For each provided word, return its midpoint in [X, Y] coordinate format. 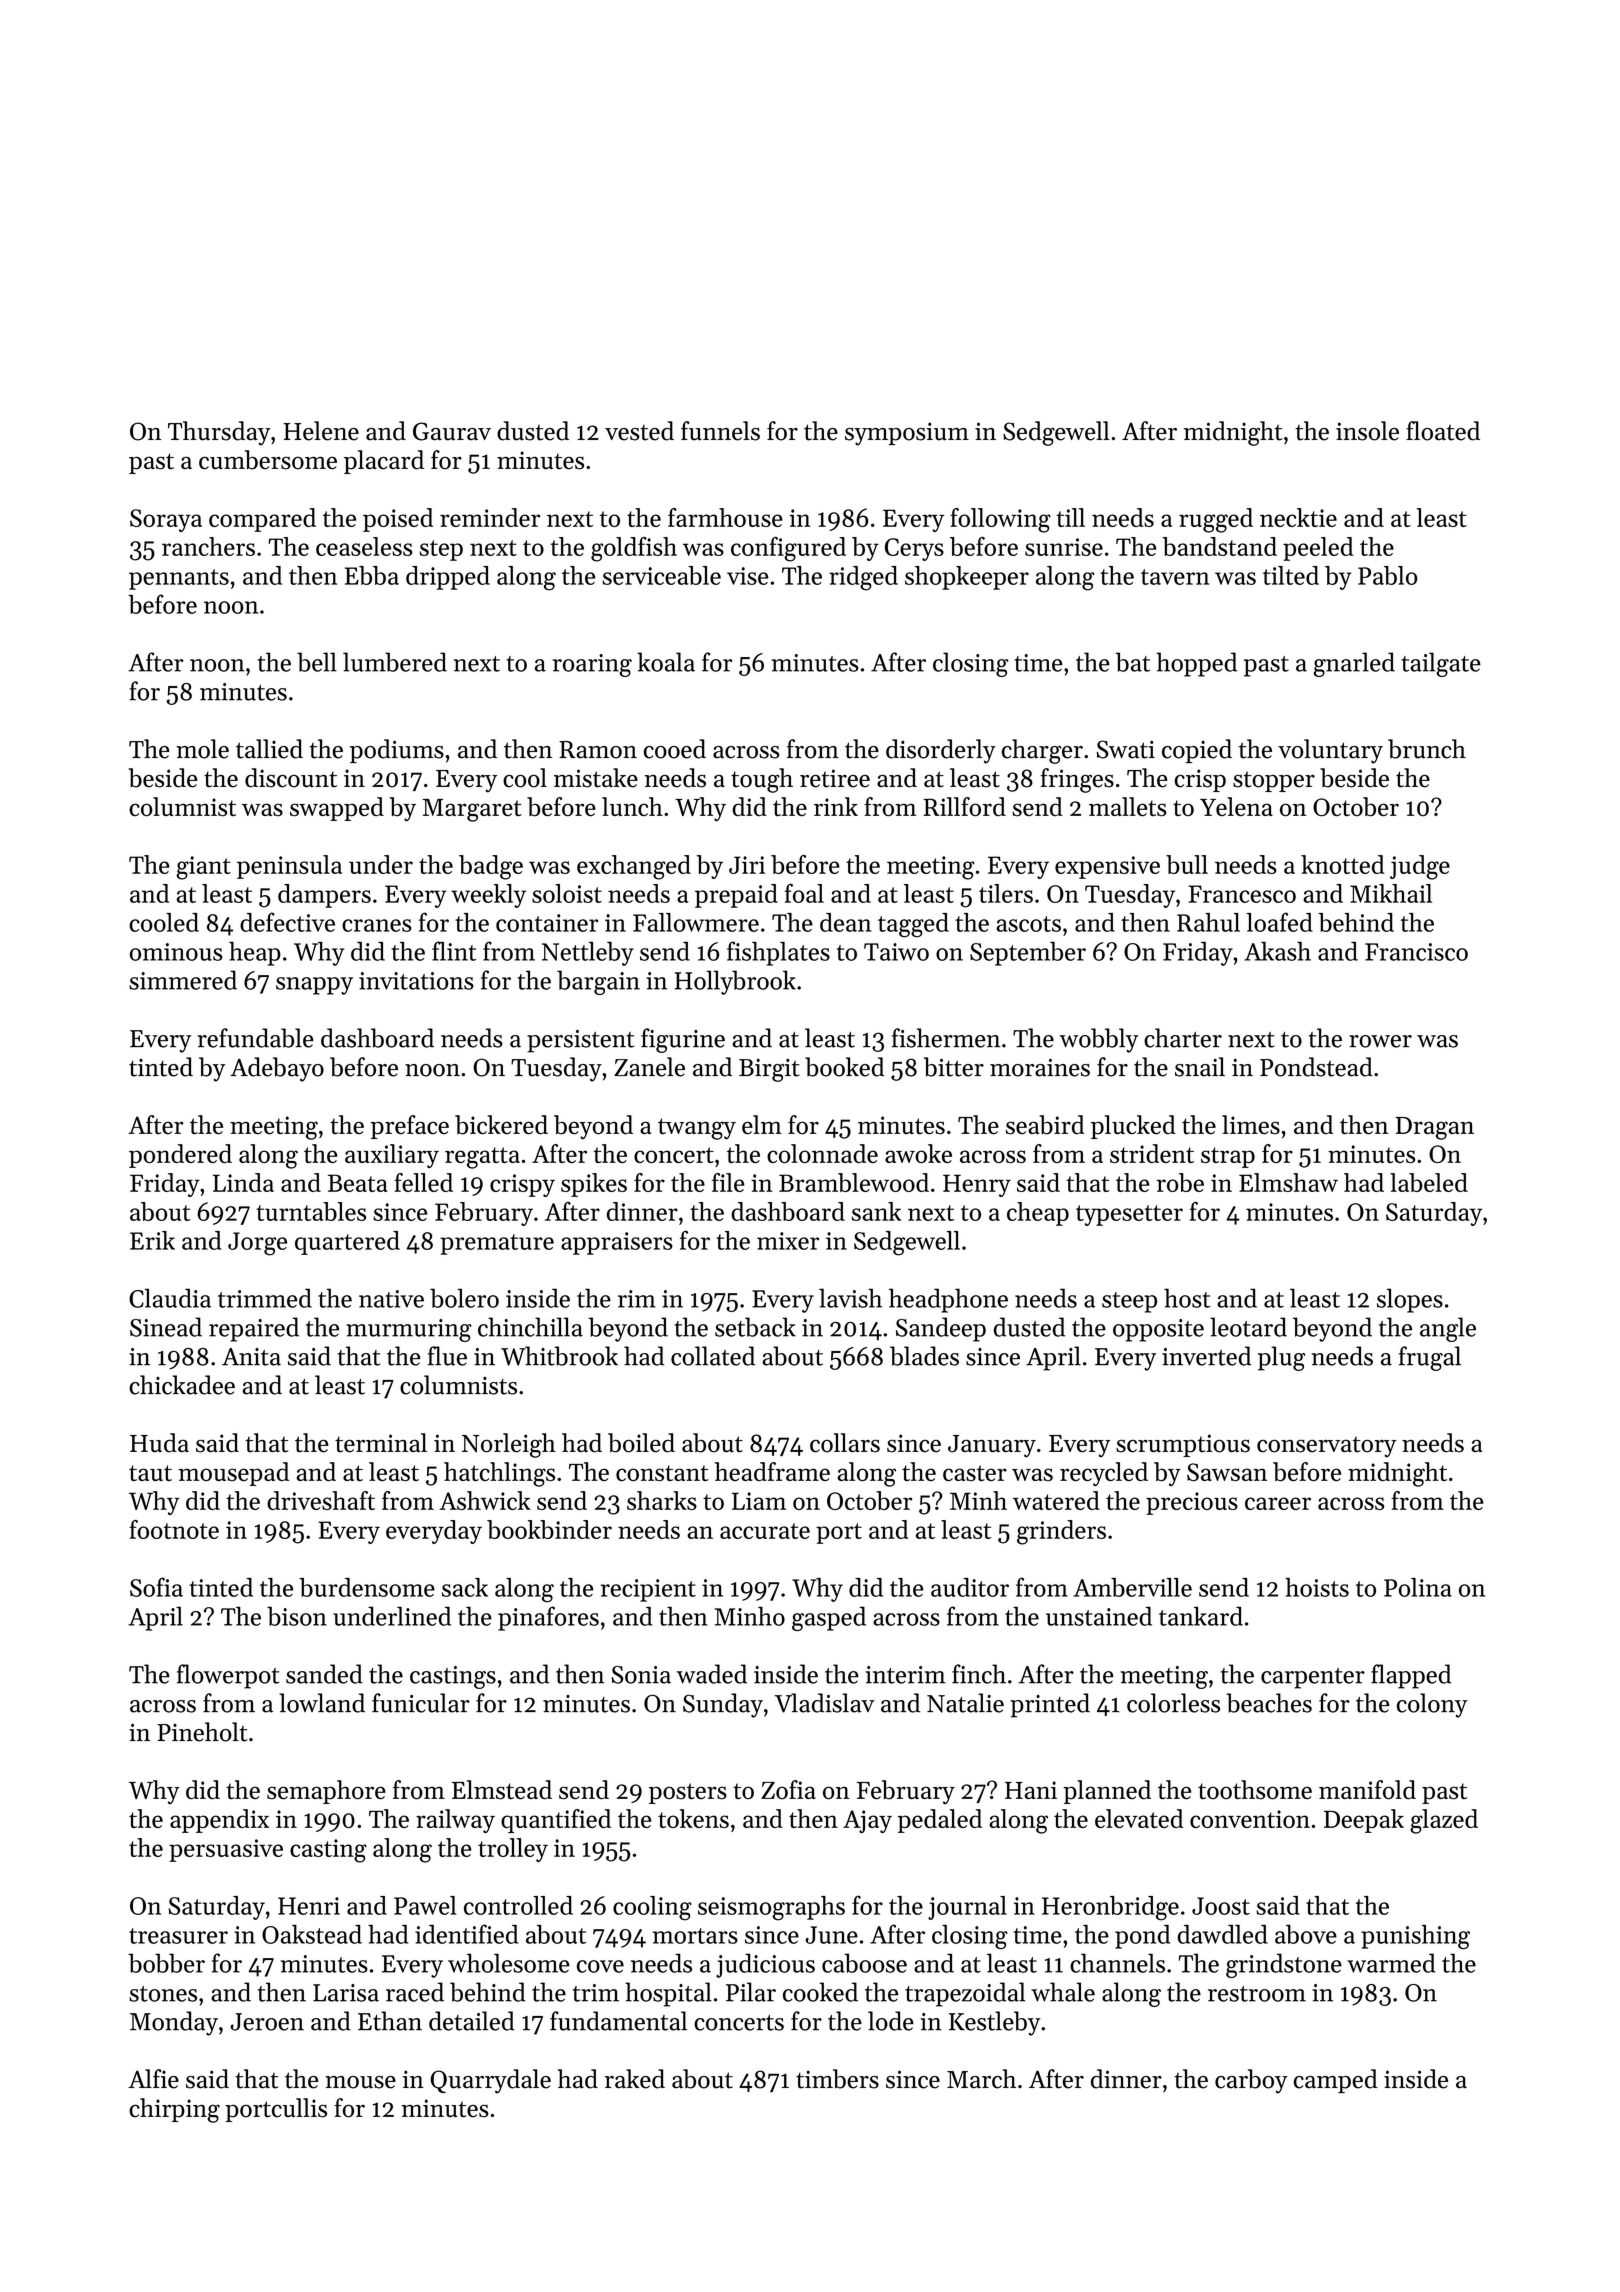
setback [755, 1327]
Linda [243, 1182]
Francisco [1416, 952]
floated [1443, 431]
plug [1281, 1358]
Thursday [219, 433]
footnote [174, 1529]
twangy [697, 1129]
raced [415, 1992]
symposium [907, 434]
